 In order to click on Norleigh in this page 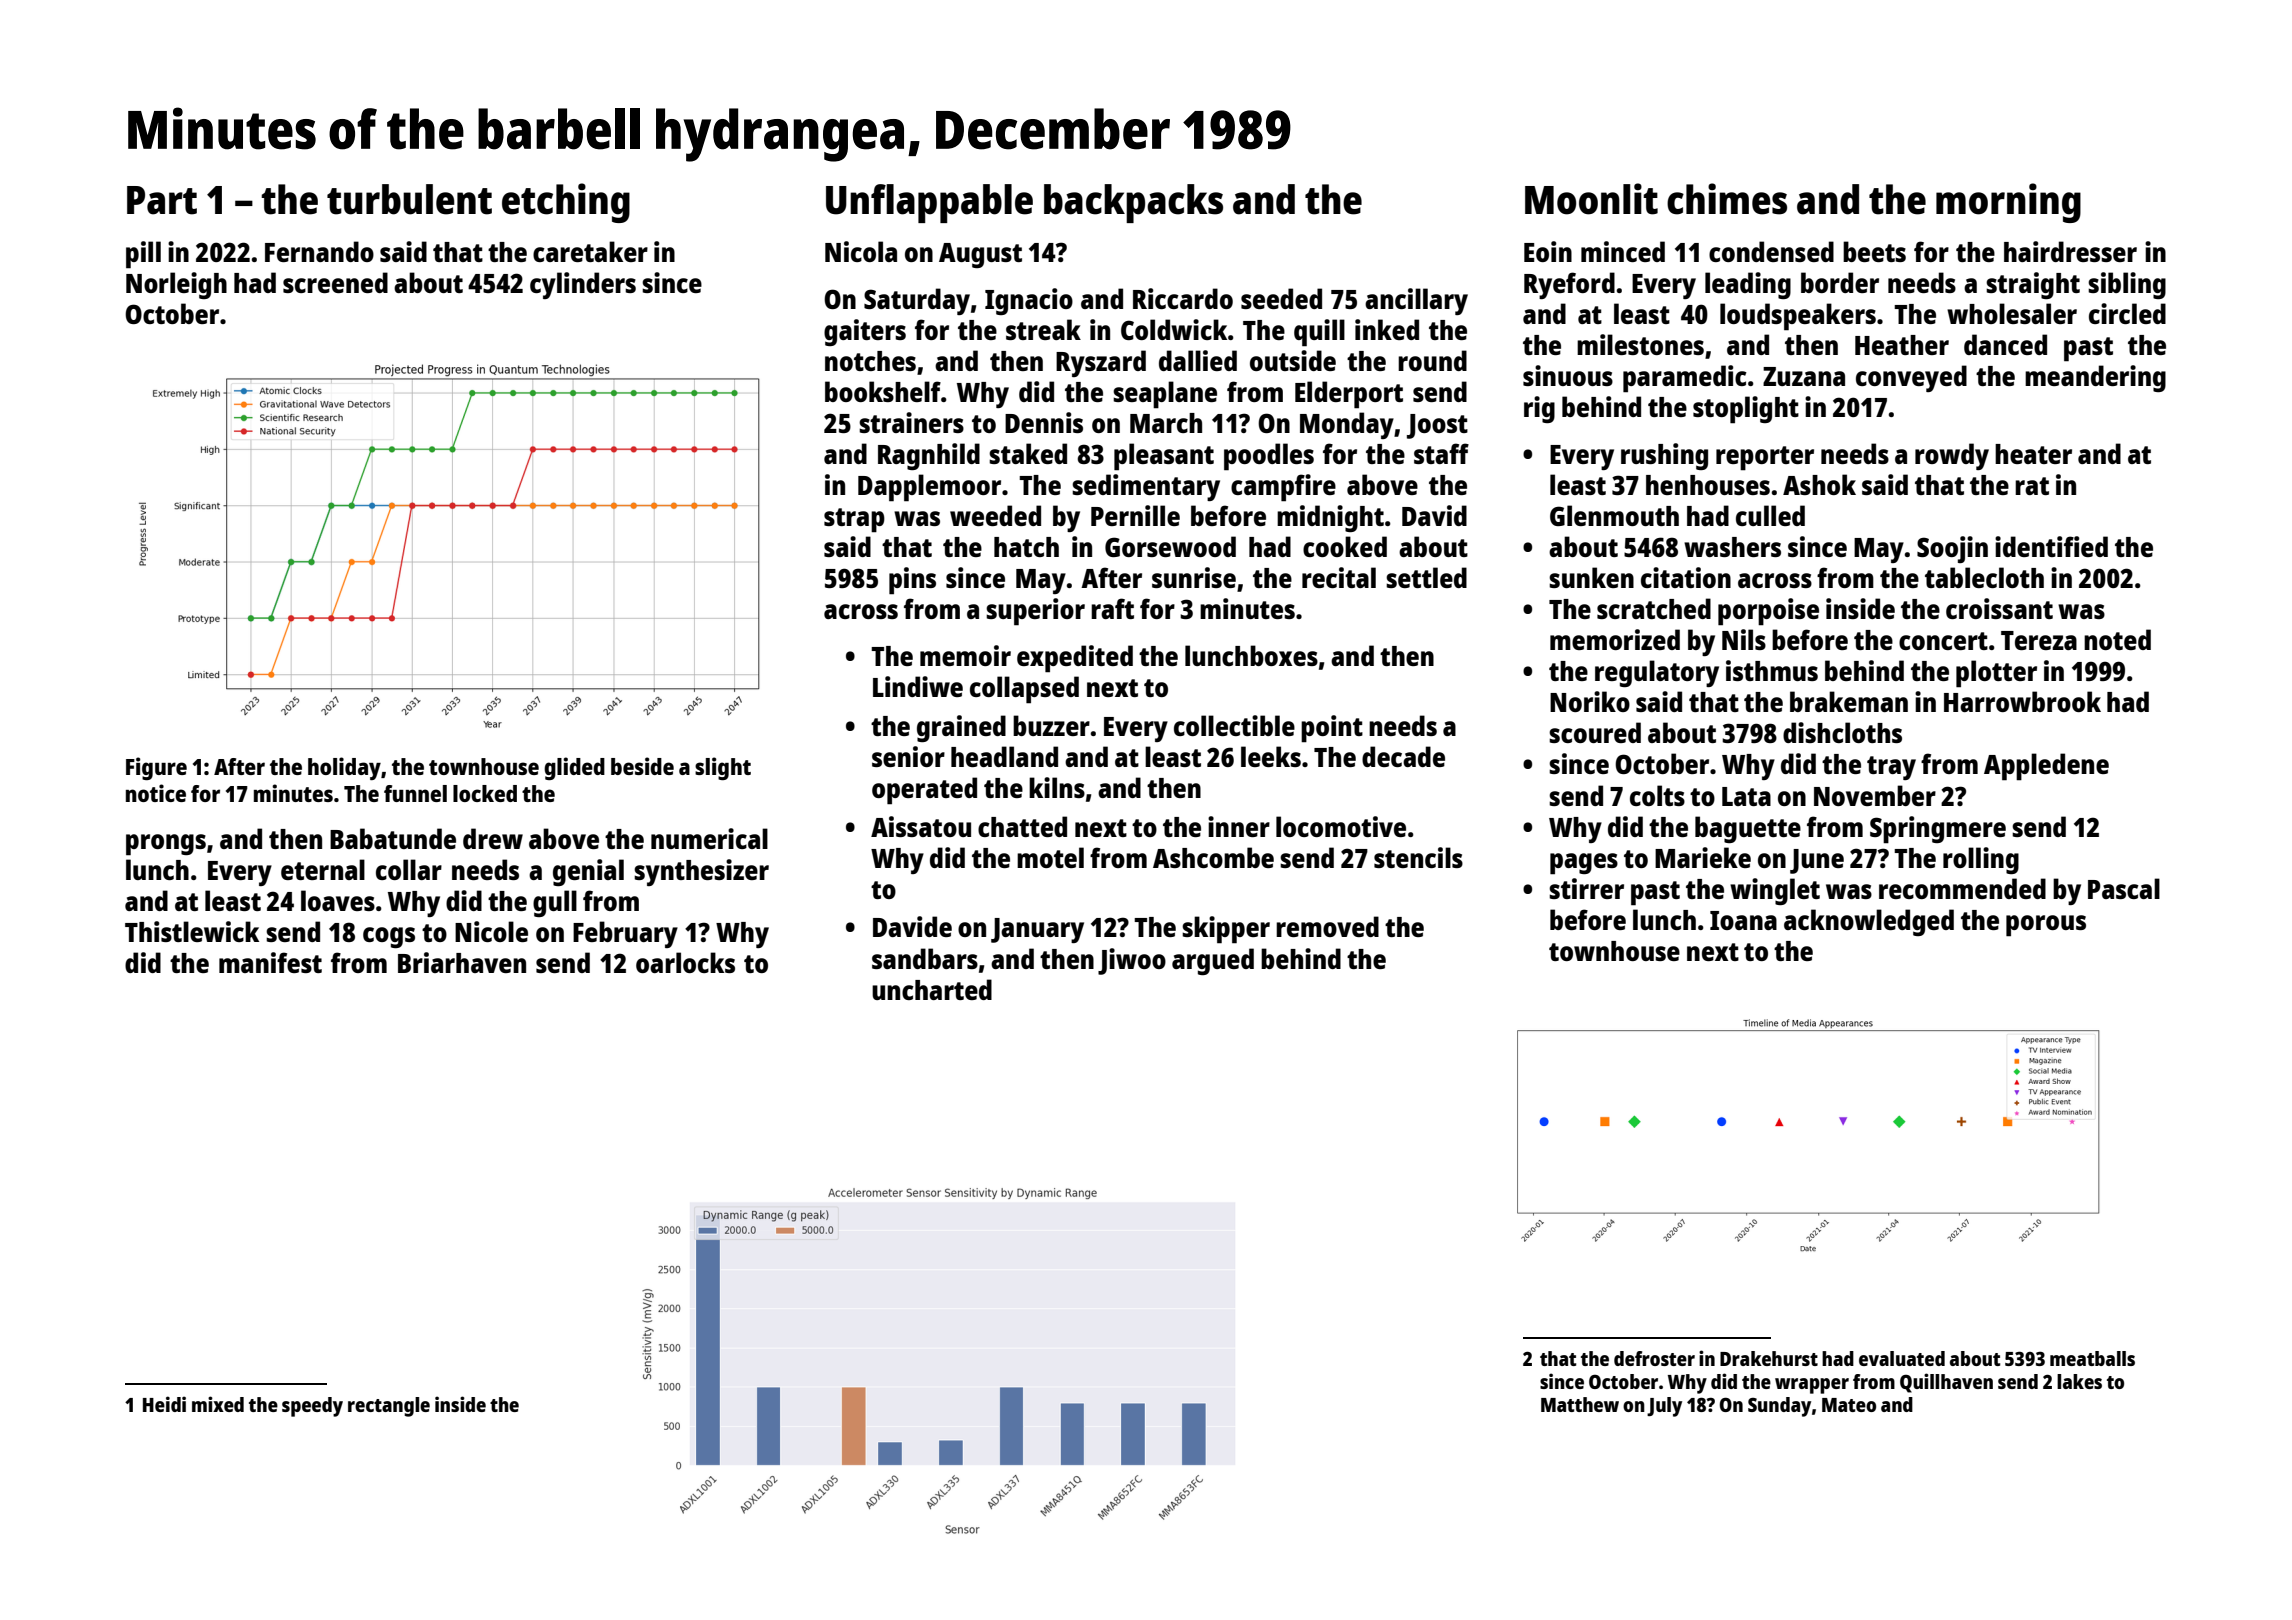, I will do `click(176, 285)`.
